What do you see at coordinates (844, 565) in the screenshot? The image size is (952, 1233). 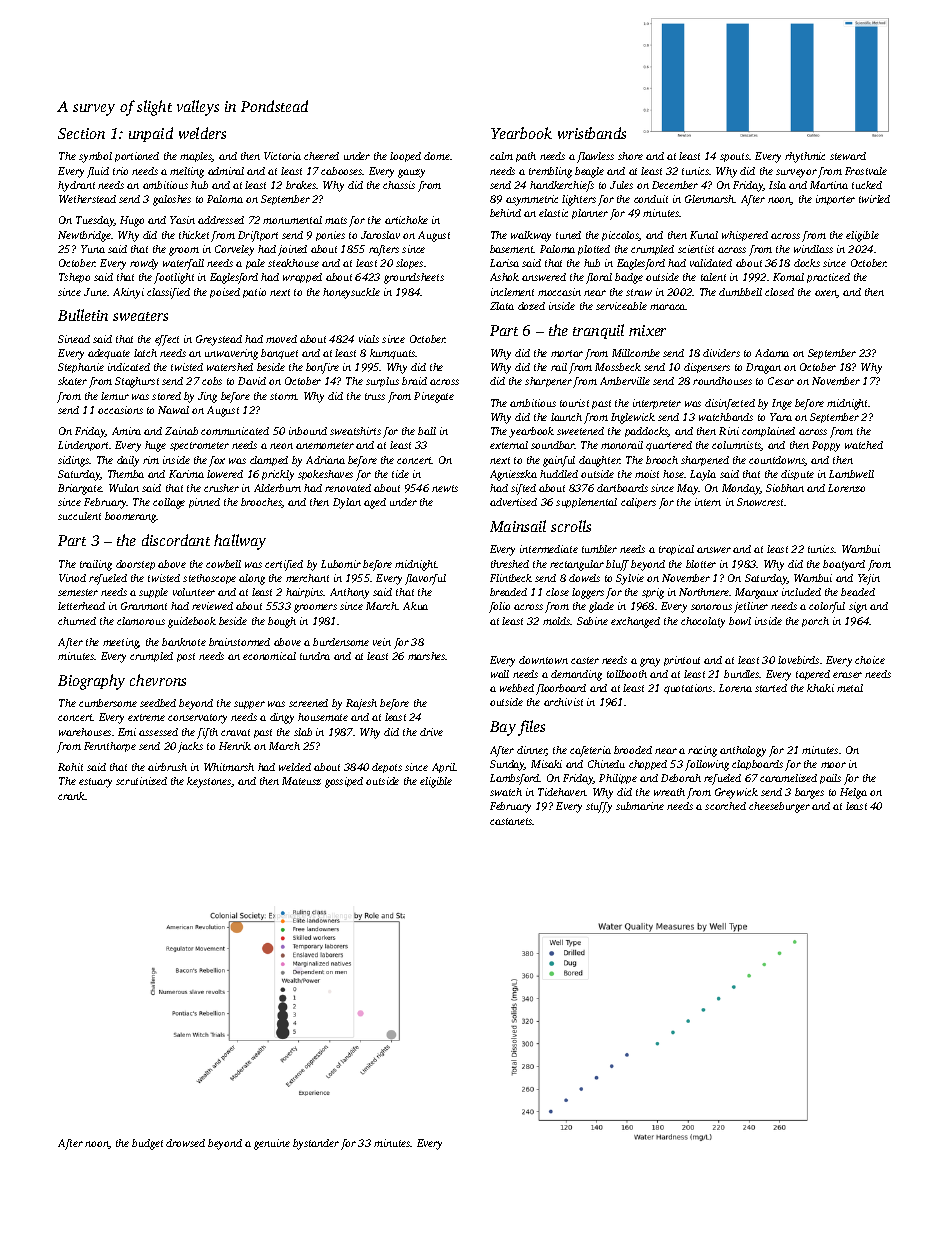 I see `boatyard` at bounding box center [844, 565].
